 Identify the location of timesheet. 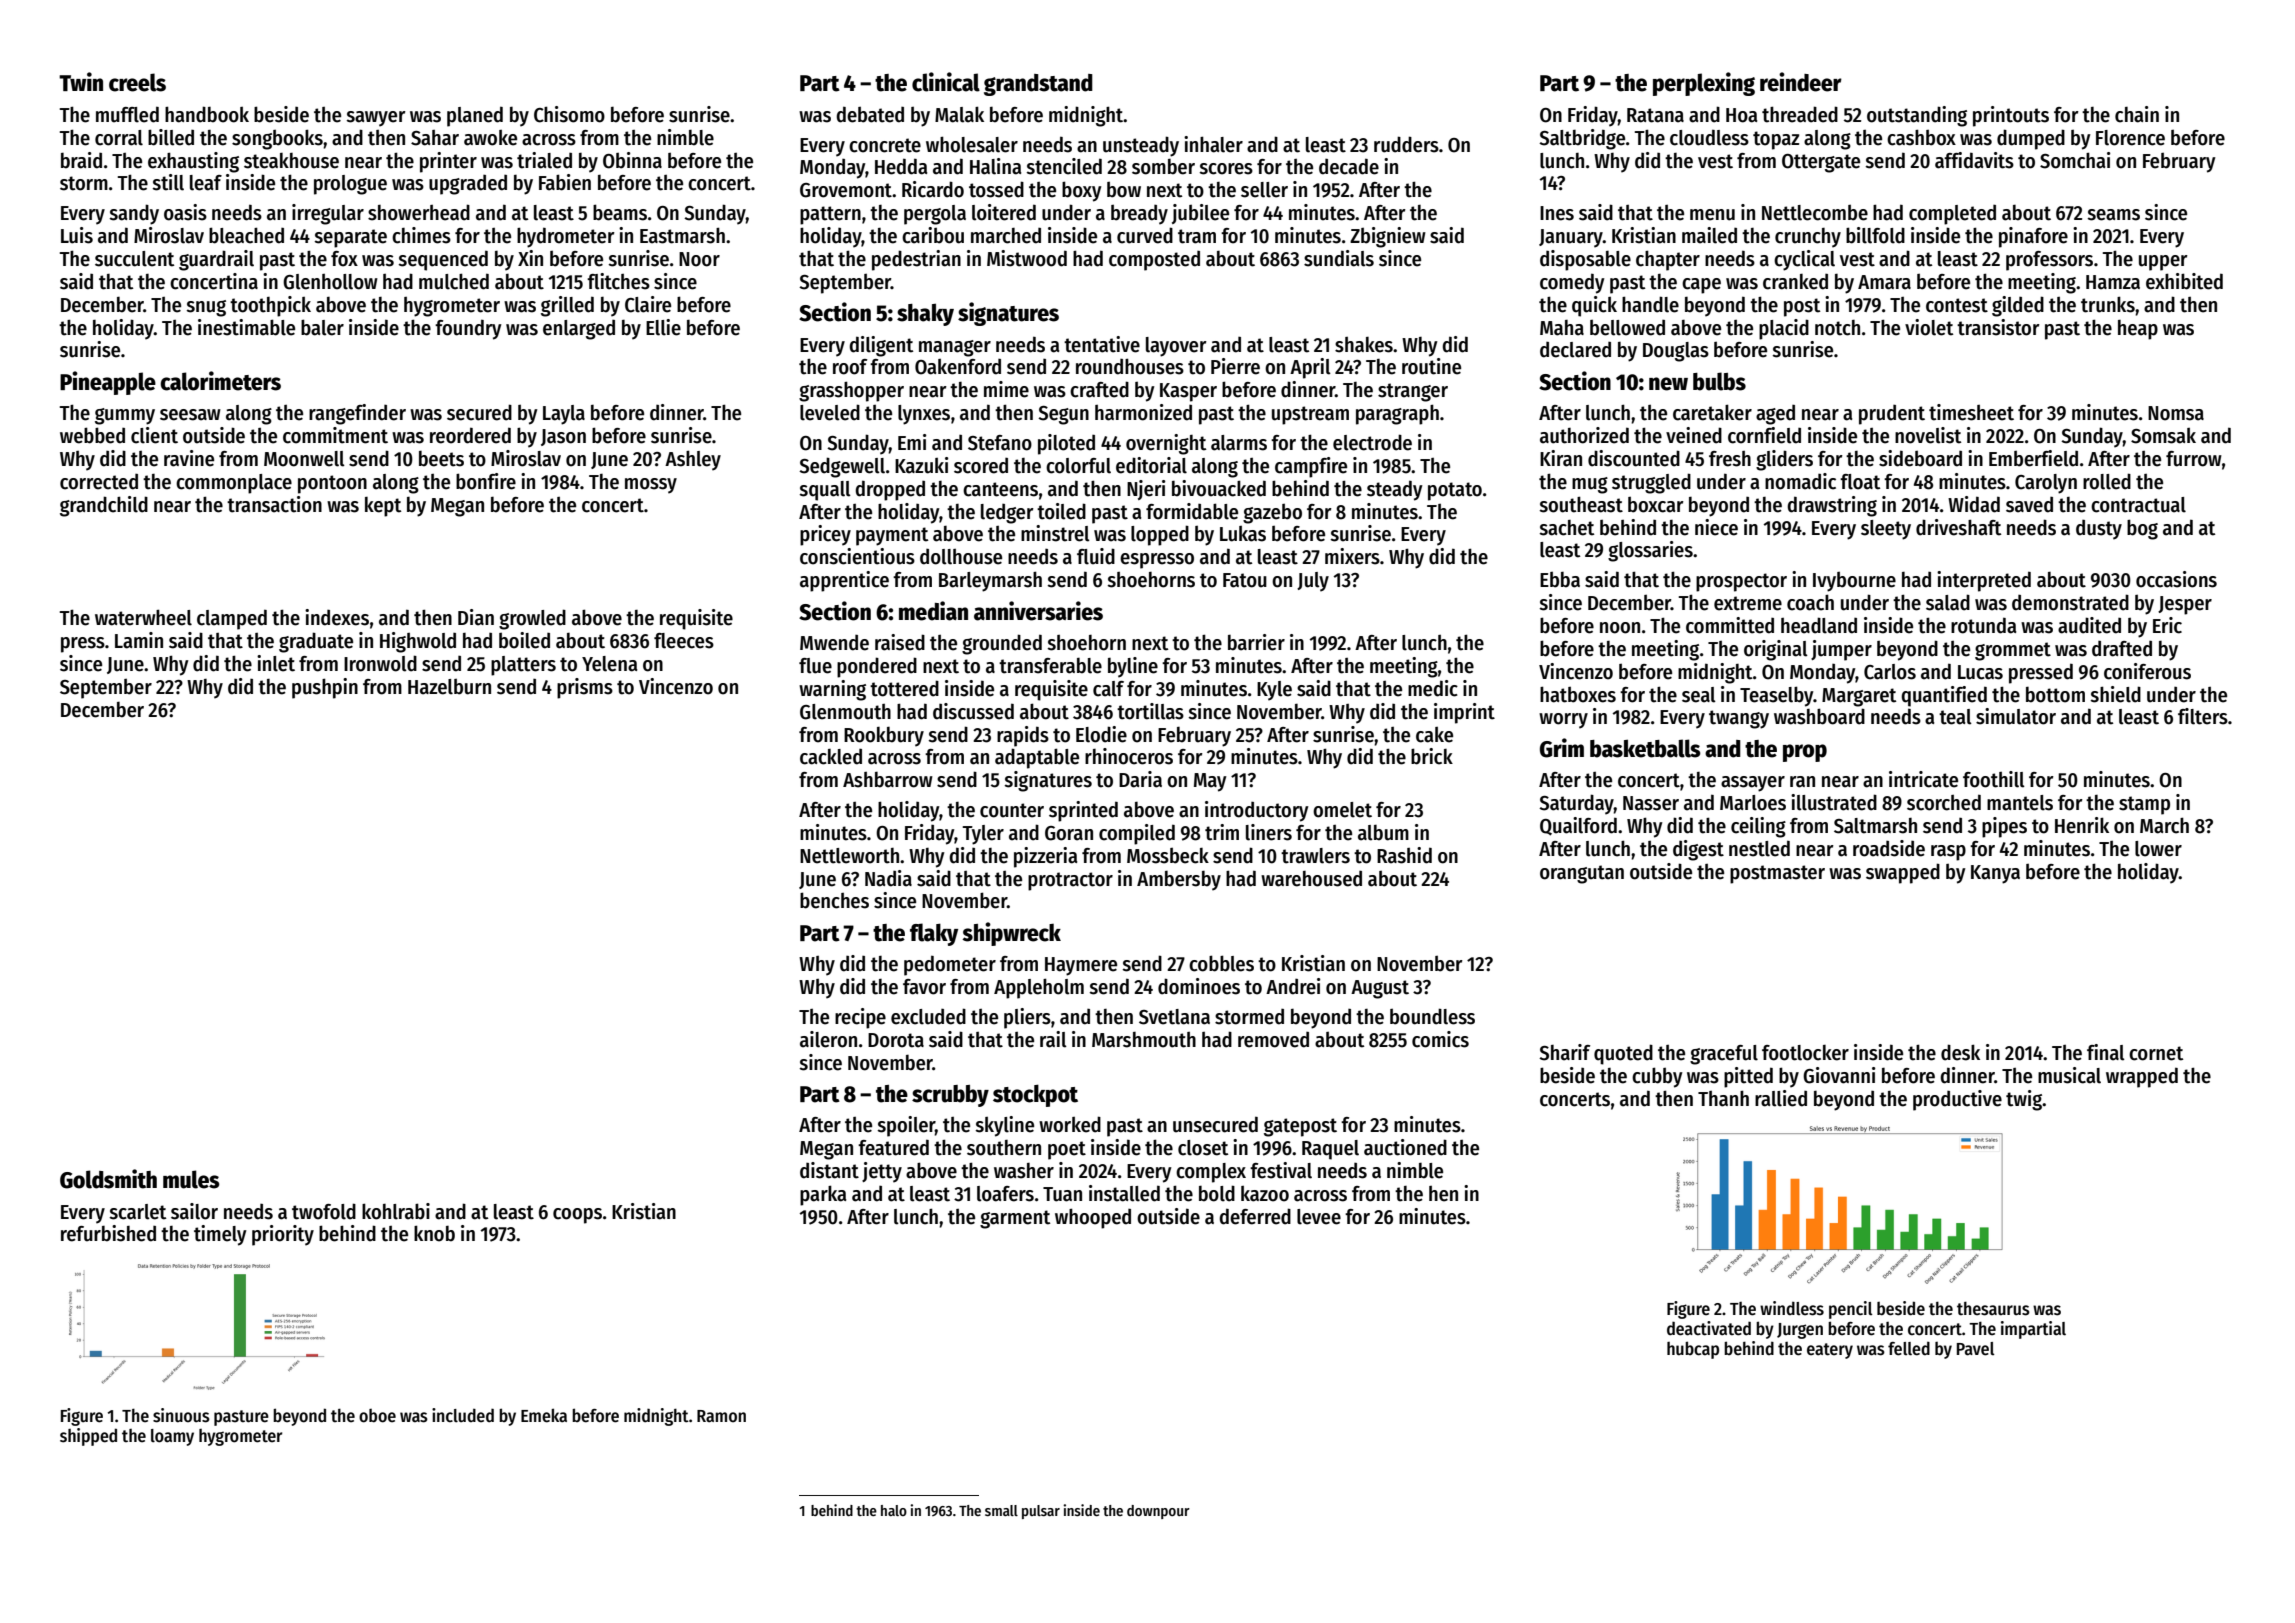
(1971, 412).
